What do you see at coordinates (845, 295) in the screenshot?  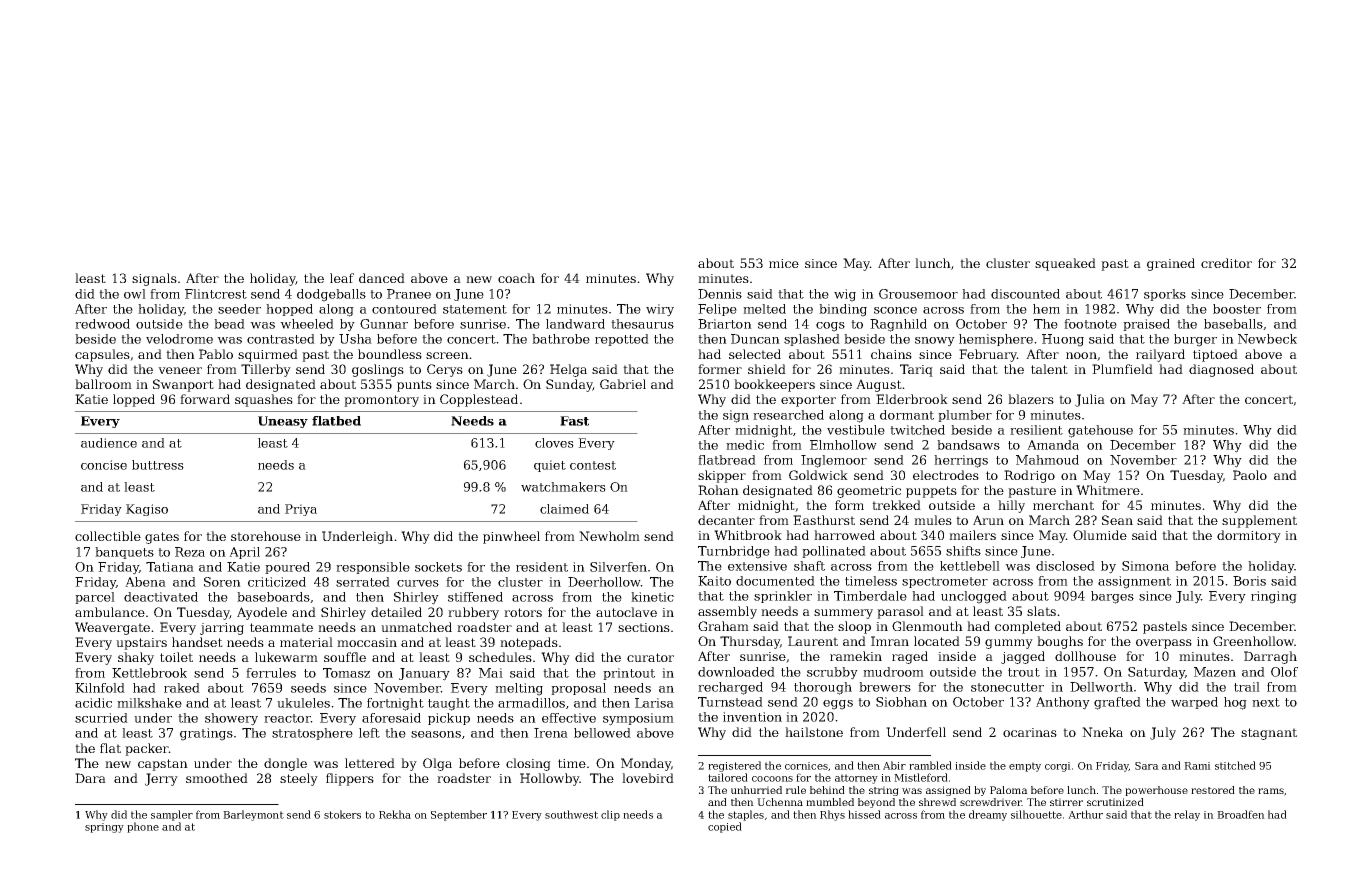 I see `wig` at bounding box center [845, 295].
